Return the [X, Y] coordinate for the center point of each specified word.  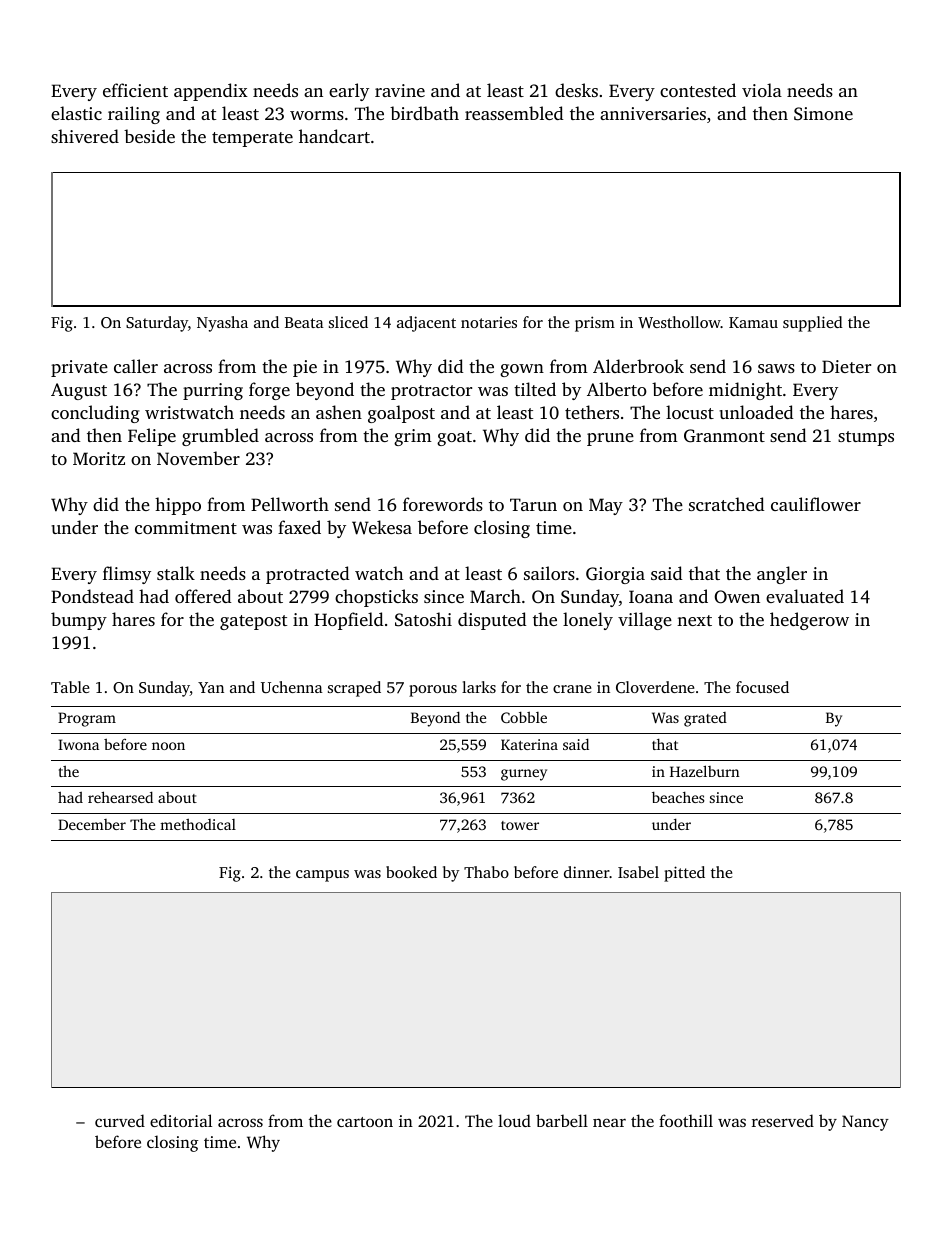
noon [168, 746]
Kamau [753, 322]
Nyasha [222, 324]
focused [762, 687]
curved [120, 1120]
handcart [334, 136]
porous [433, 691]
